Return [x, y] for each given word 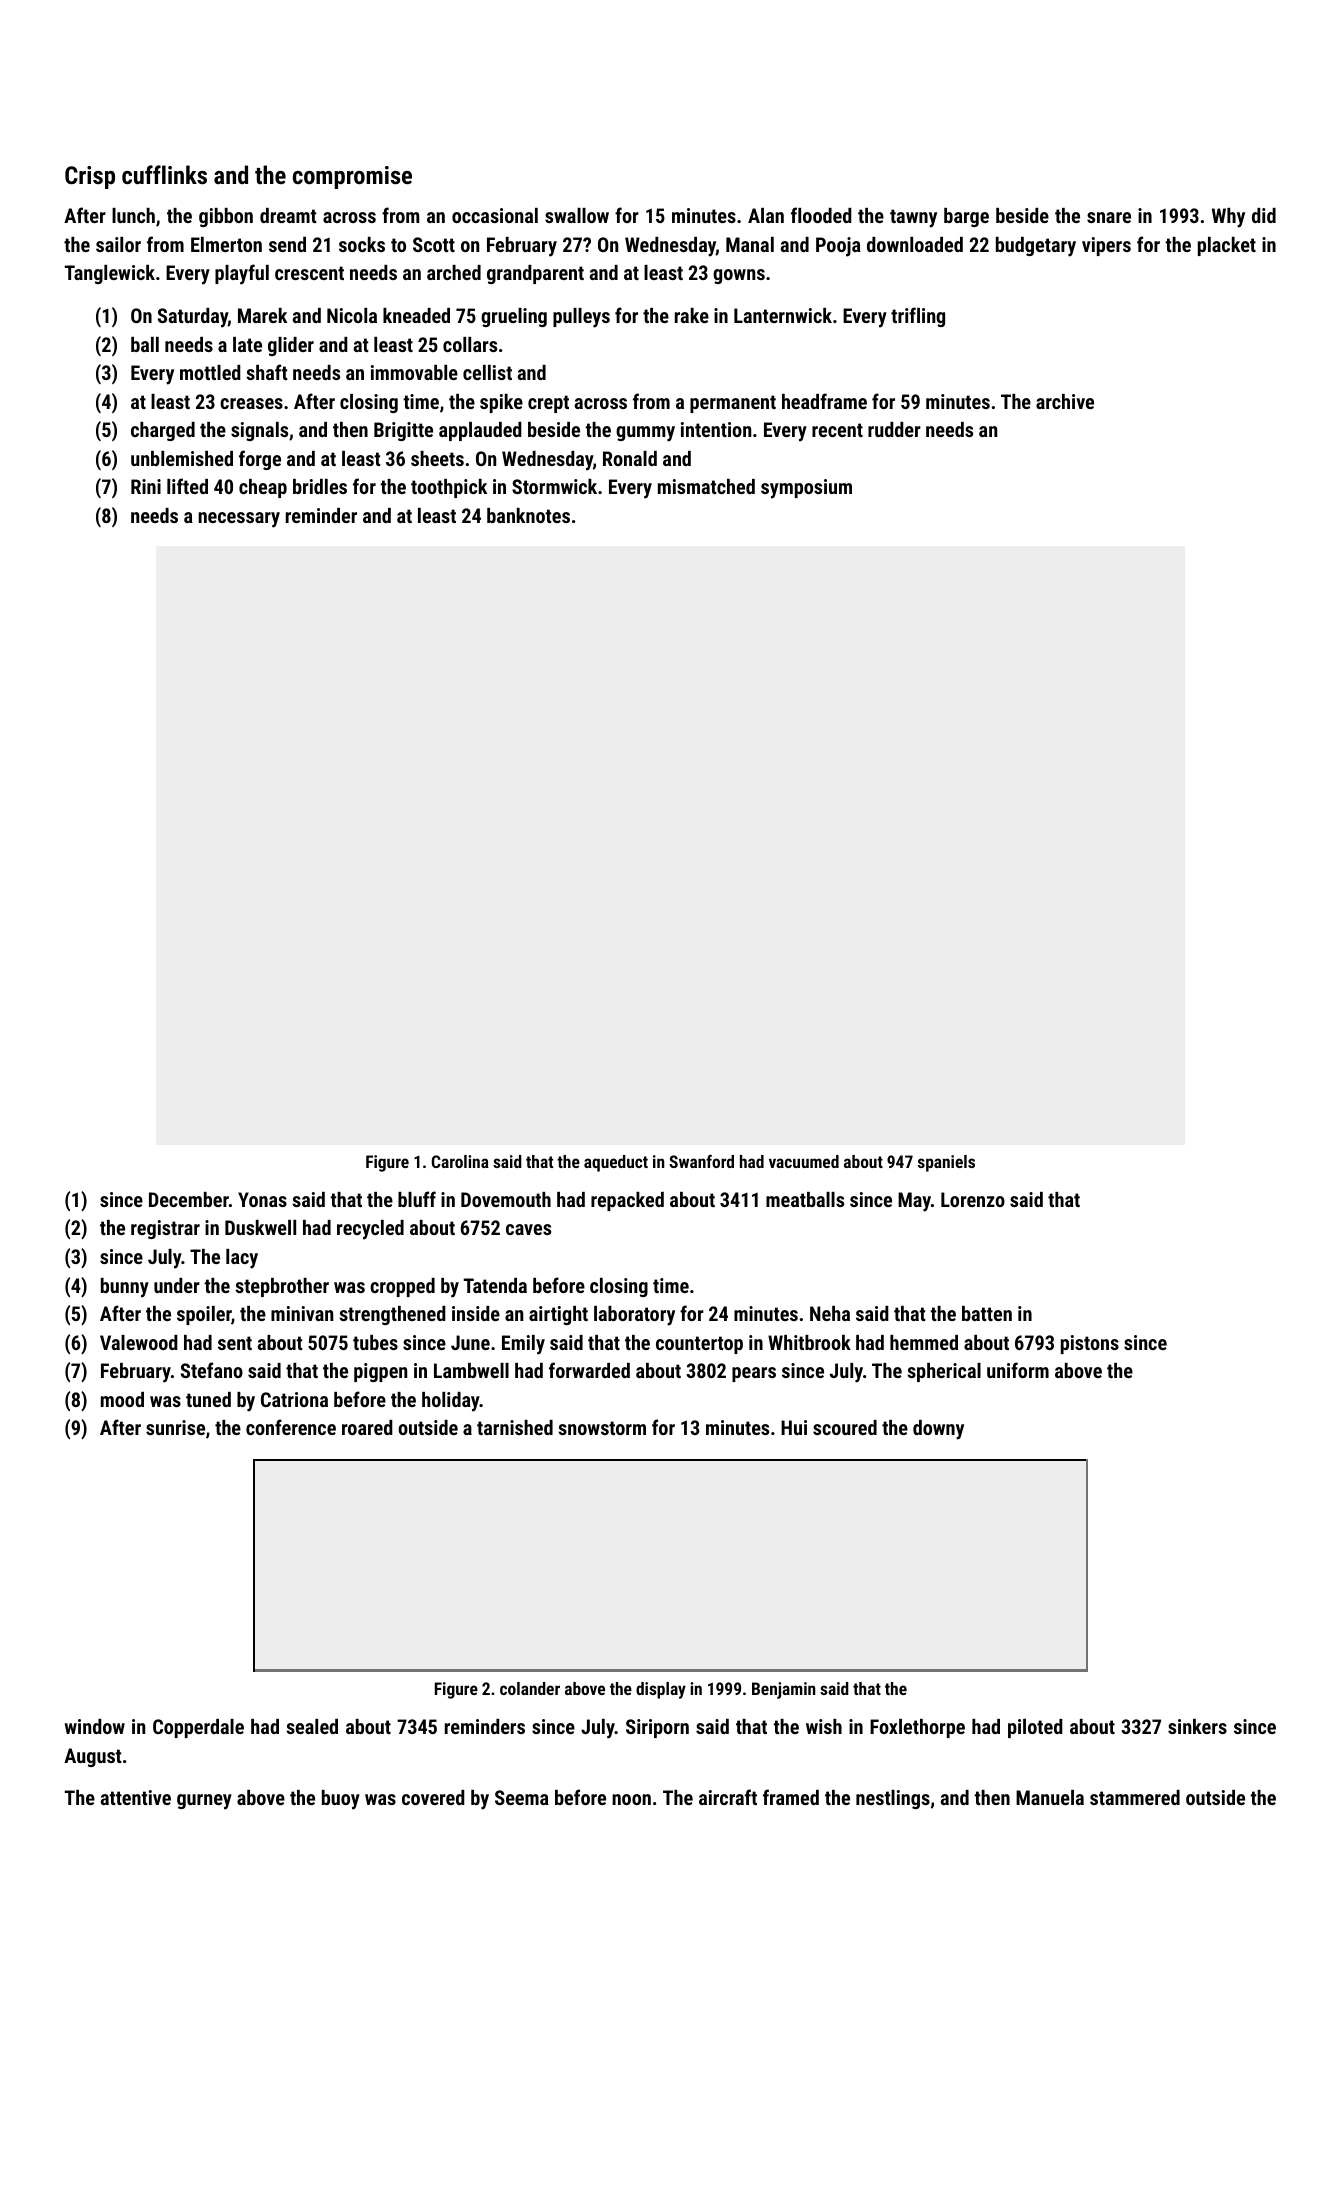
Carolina [460, 1161]
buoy [341, 1800]
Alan [766, 215]
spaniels [946, 1163]
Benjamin [783, 1690]
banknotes [528, 515]
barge [966, 217]
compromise [352, 177]
